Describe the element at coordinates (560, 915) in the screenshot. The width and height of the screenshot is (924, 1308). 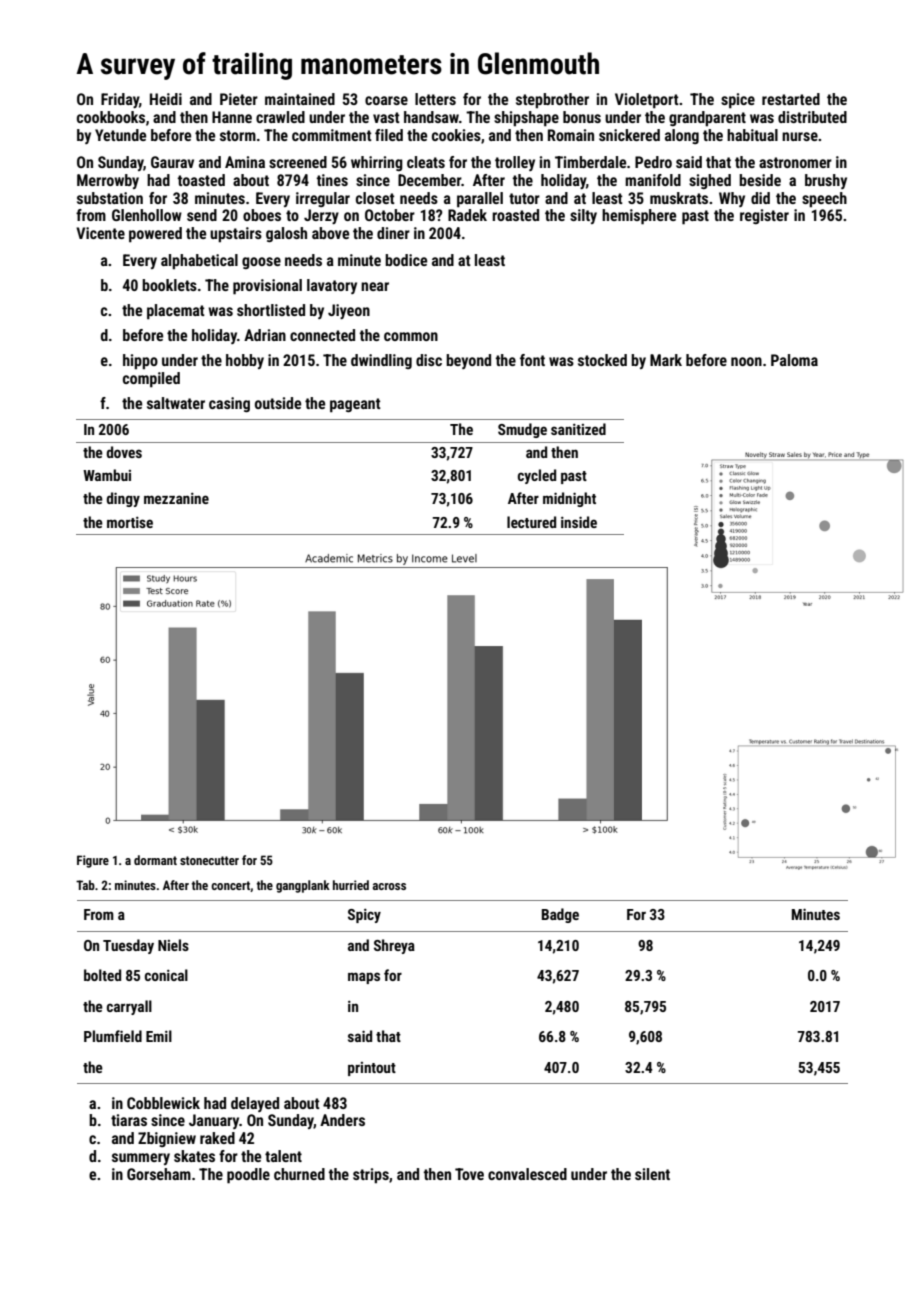
I see `Badge` at that location.
